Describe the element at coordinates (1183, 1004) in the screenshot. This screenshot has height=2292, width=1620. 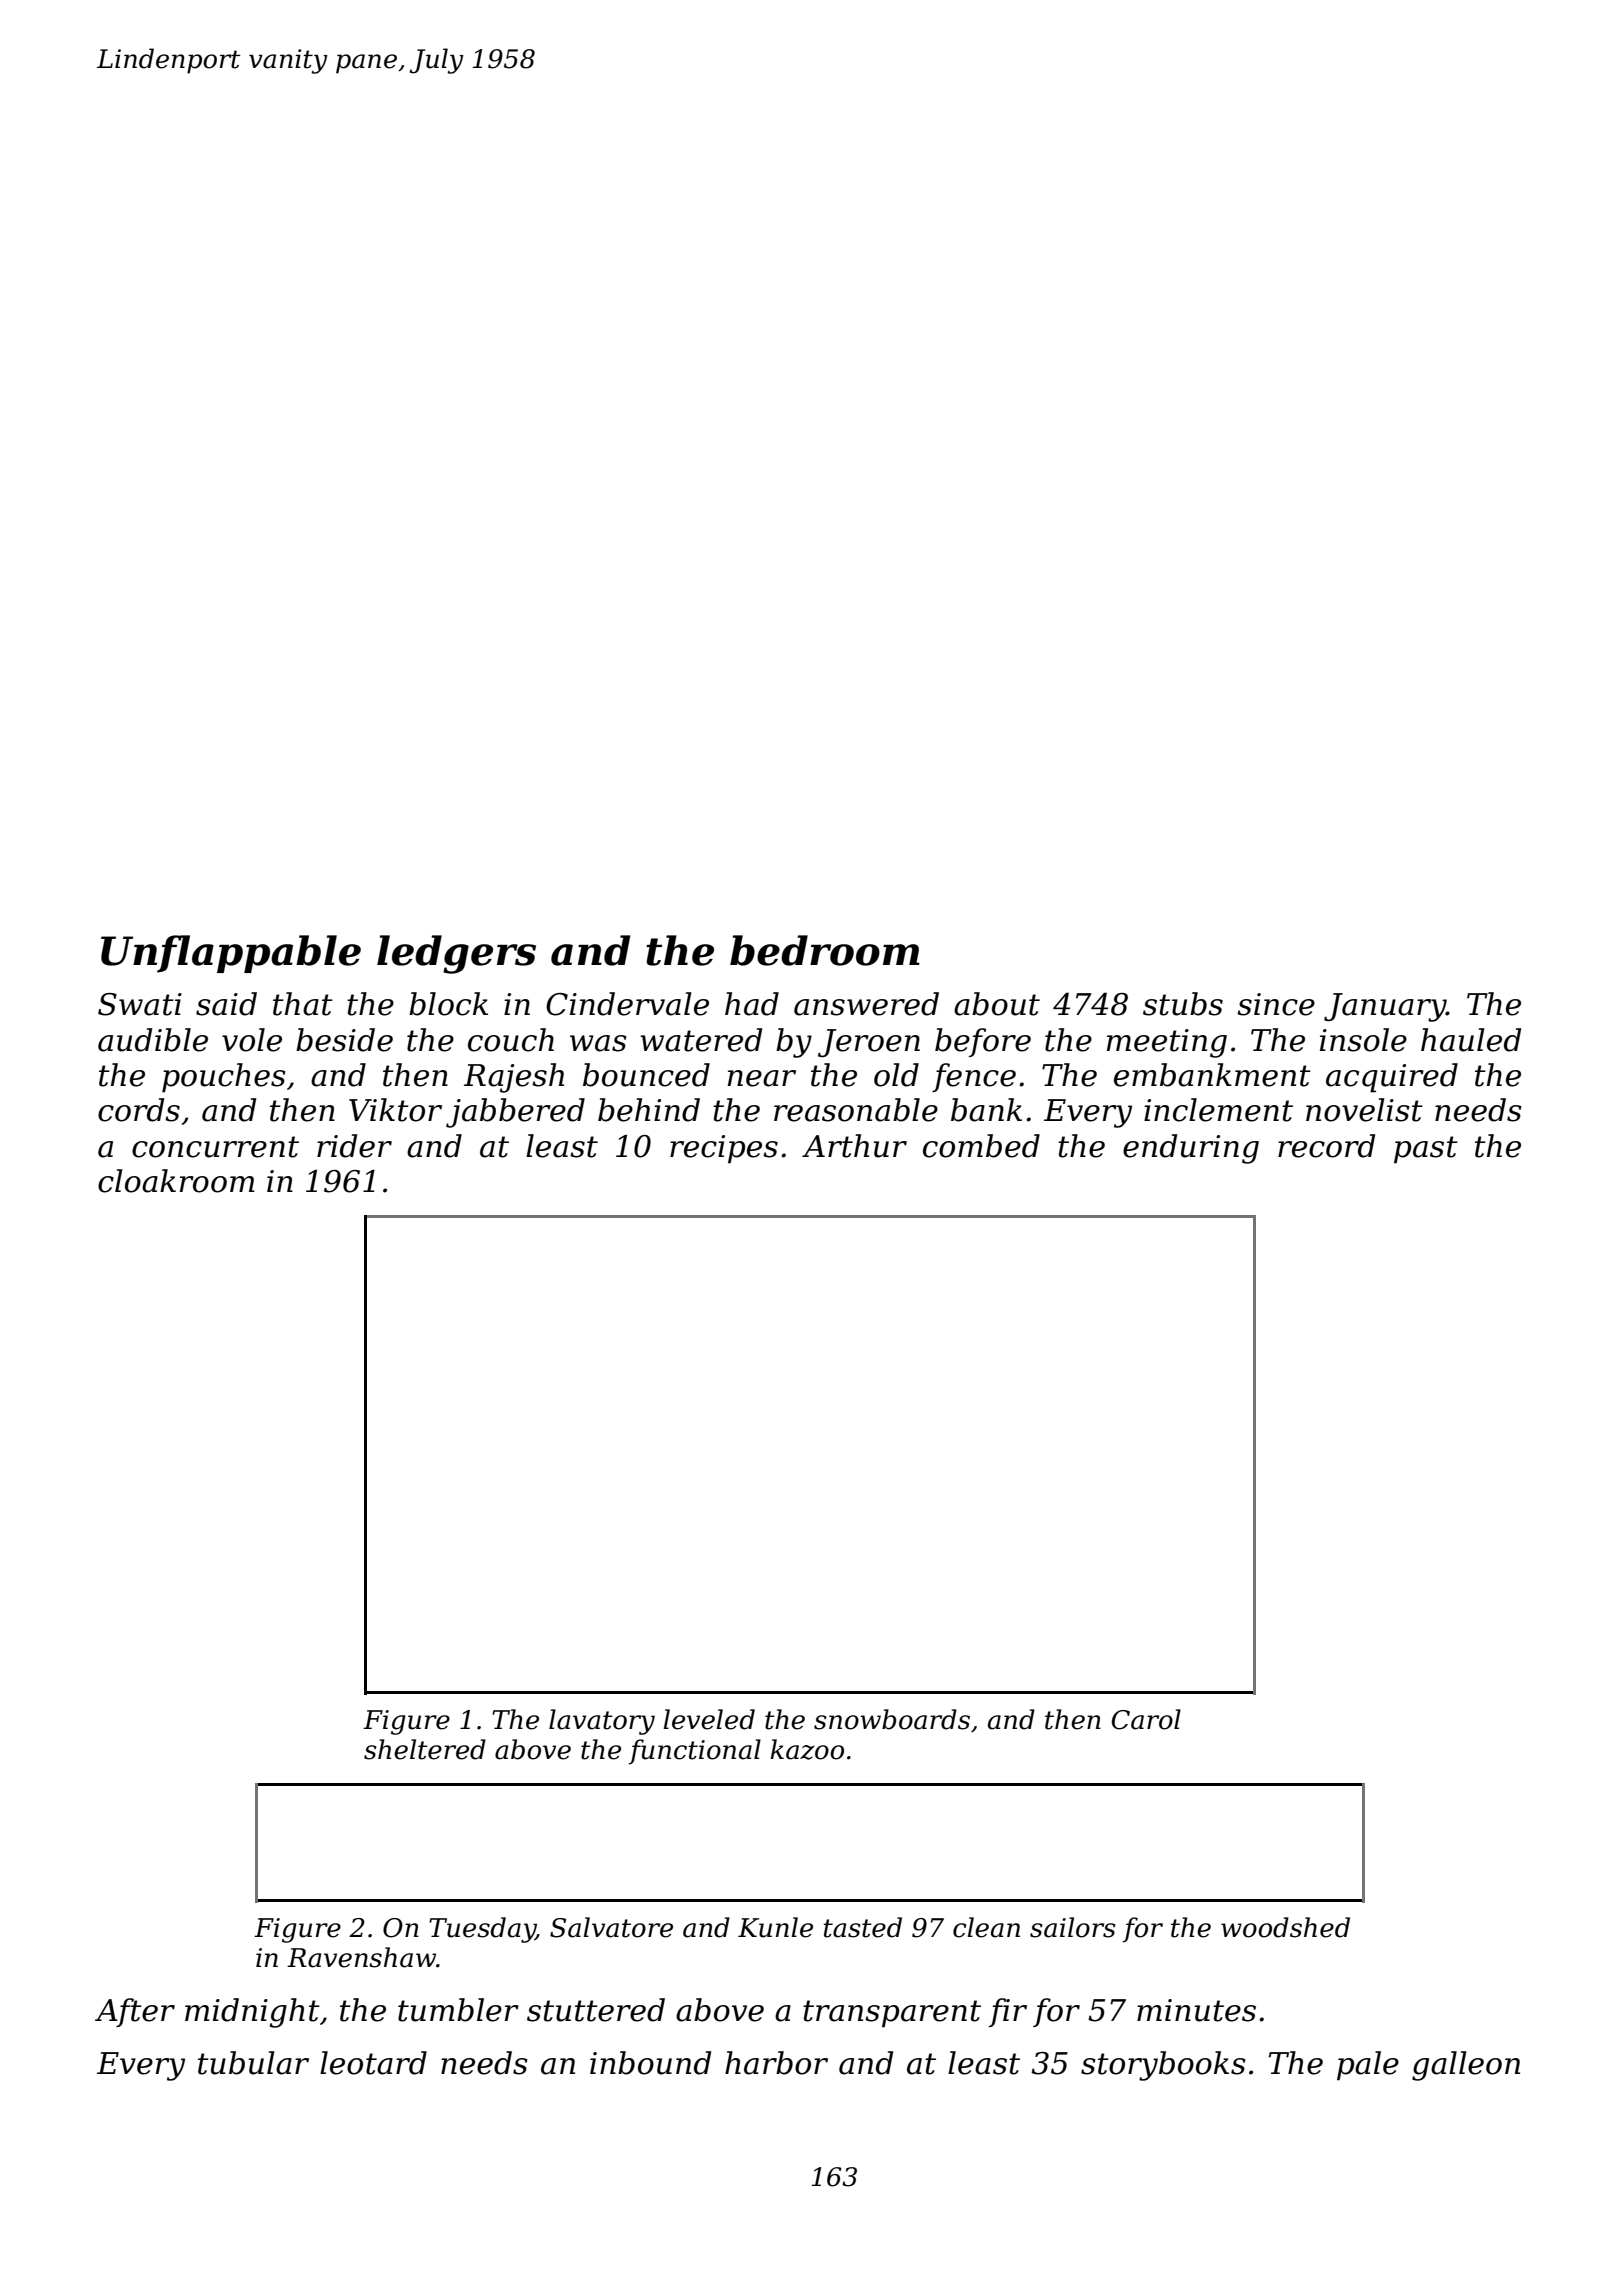
I see `stubs` at that location.
